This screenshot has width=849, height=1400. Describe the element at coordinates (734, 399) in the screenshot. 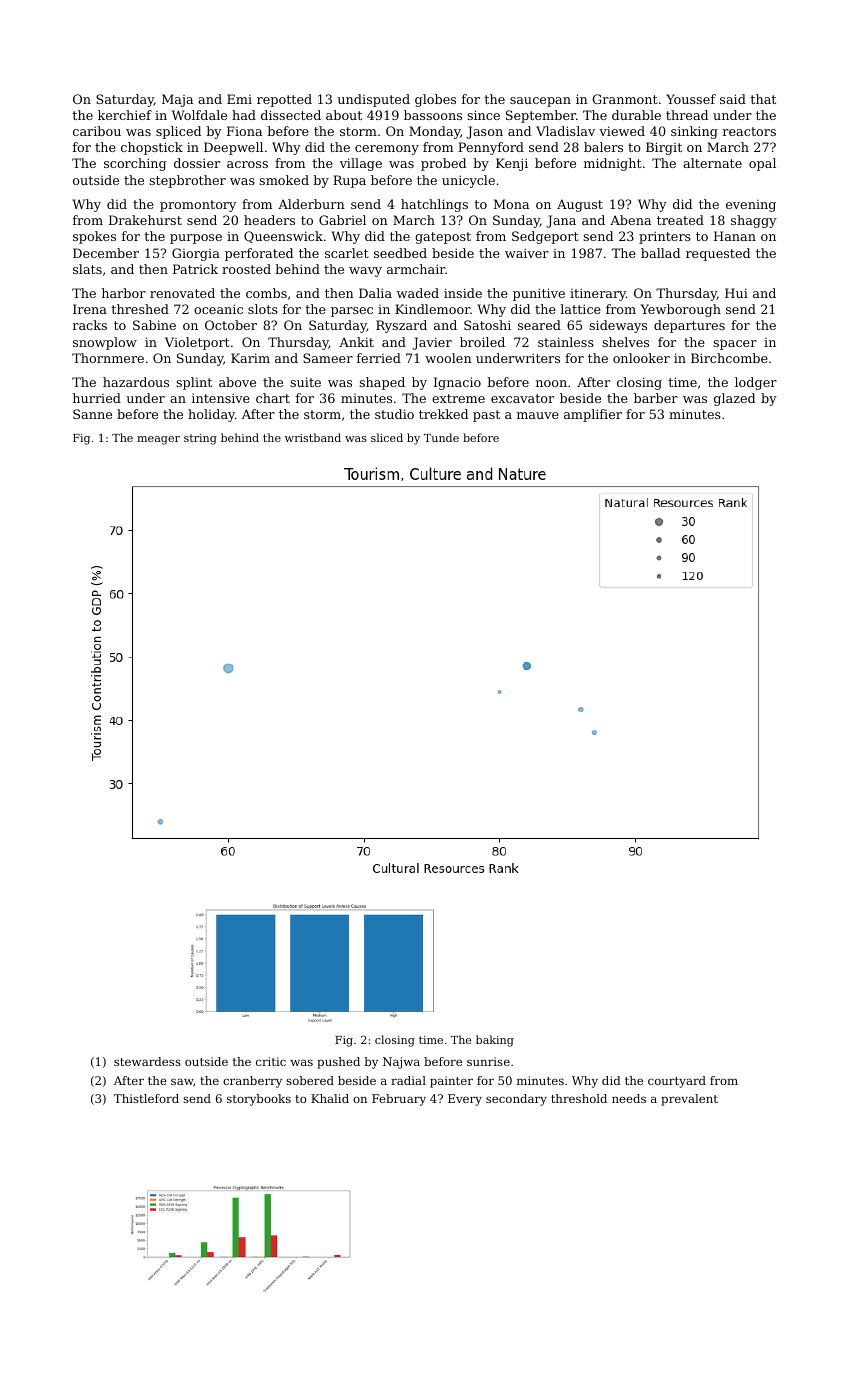

I see `glazed` at that location.
